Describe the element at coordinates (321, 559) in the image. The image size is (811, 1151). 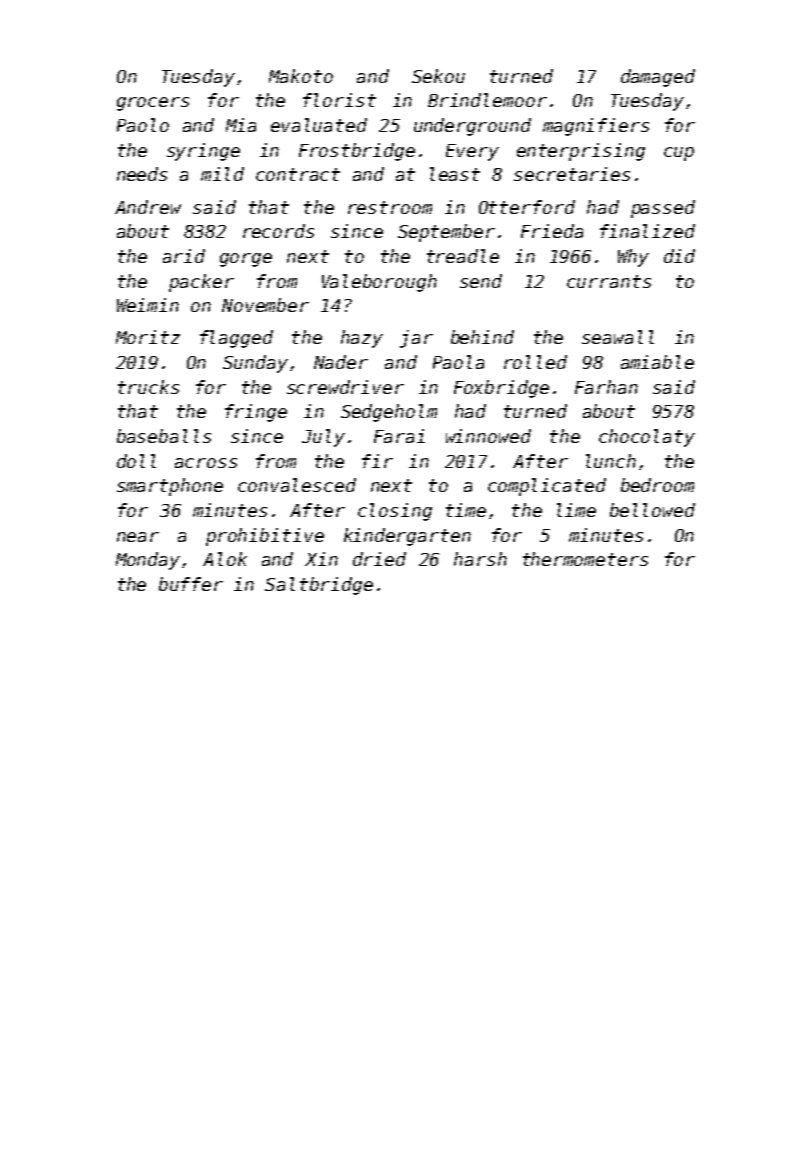
I see `Xin` at that location.
